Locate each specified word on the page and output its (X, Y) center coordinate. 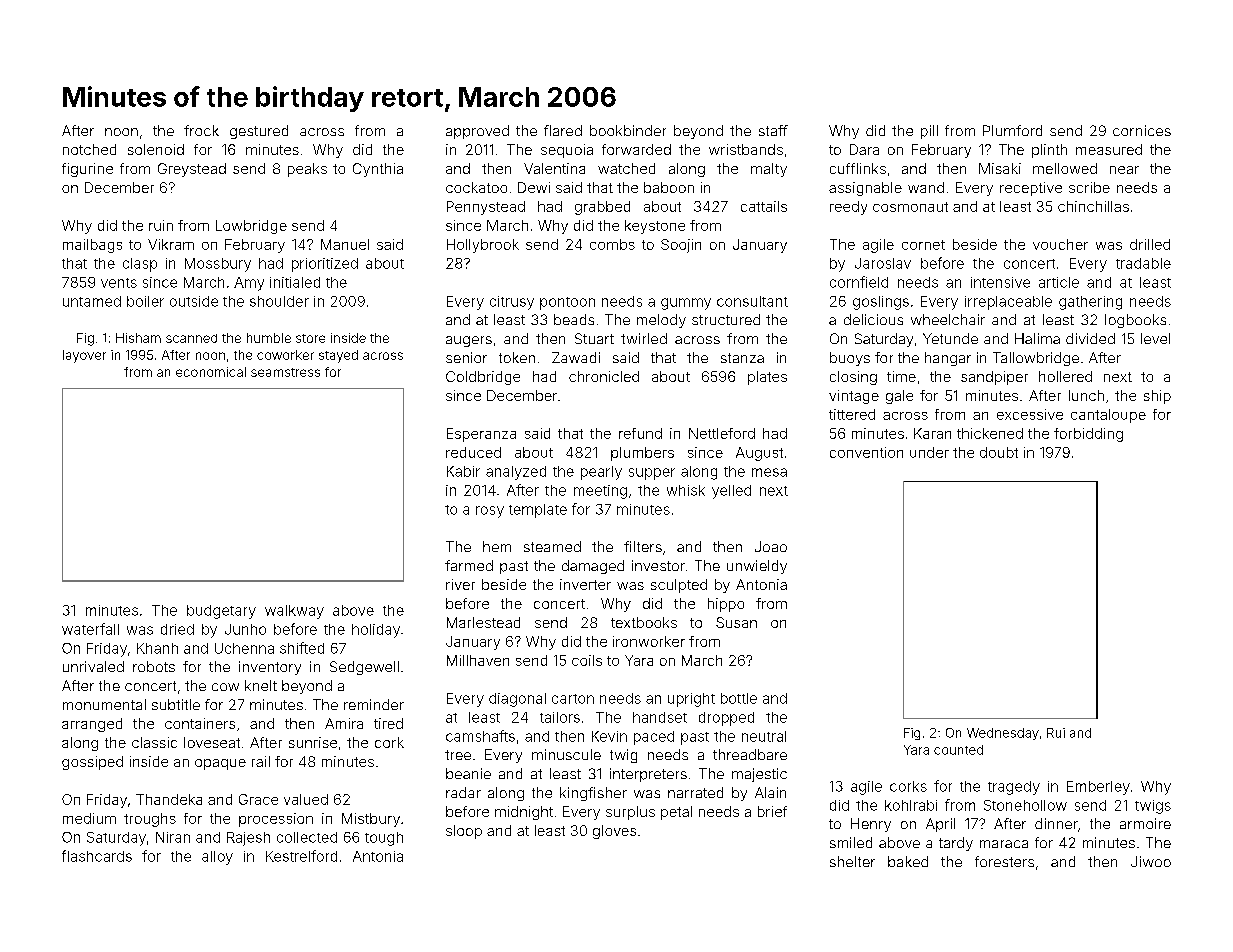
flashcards (97, 856)
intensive (1000, 282)
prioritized (325, 265)
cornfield (859, 282)
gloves (614, 832)
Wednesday (1003, 734)
